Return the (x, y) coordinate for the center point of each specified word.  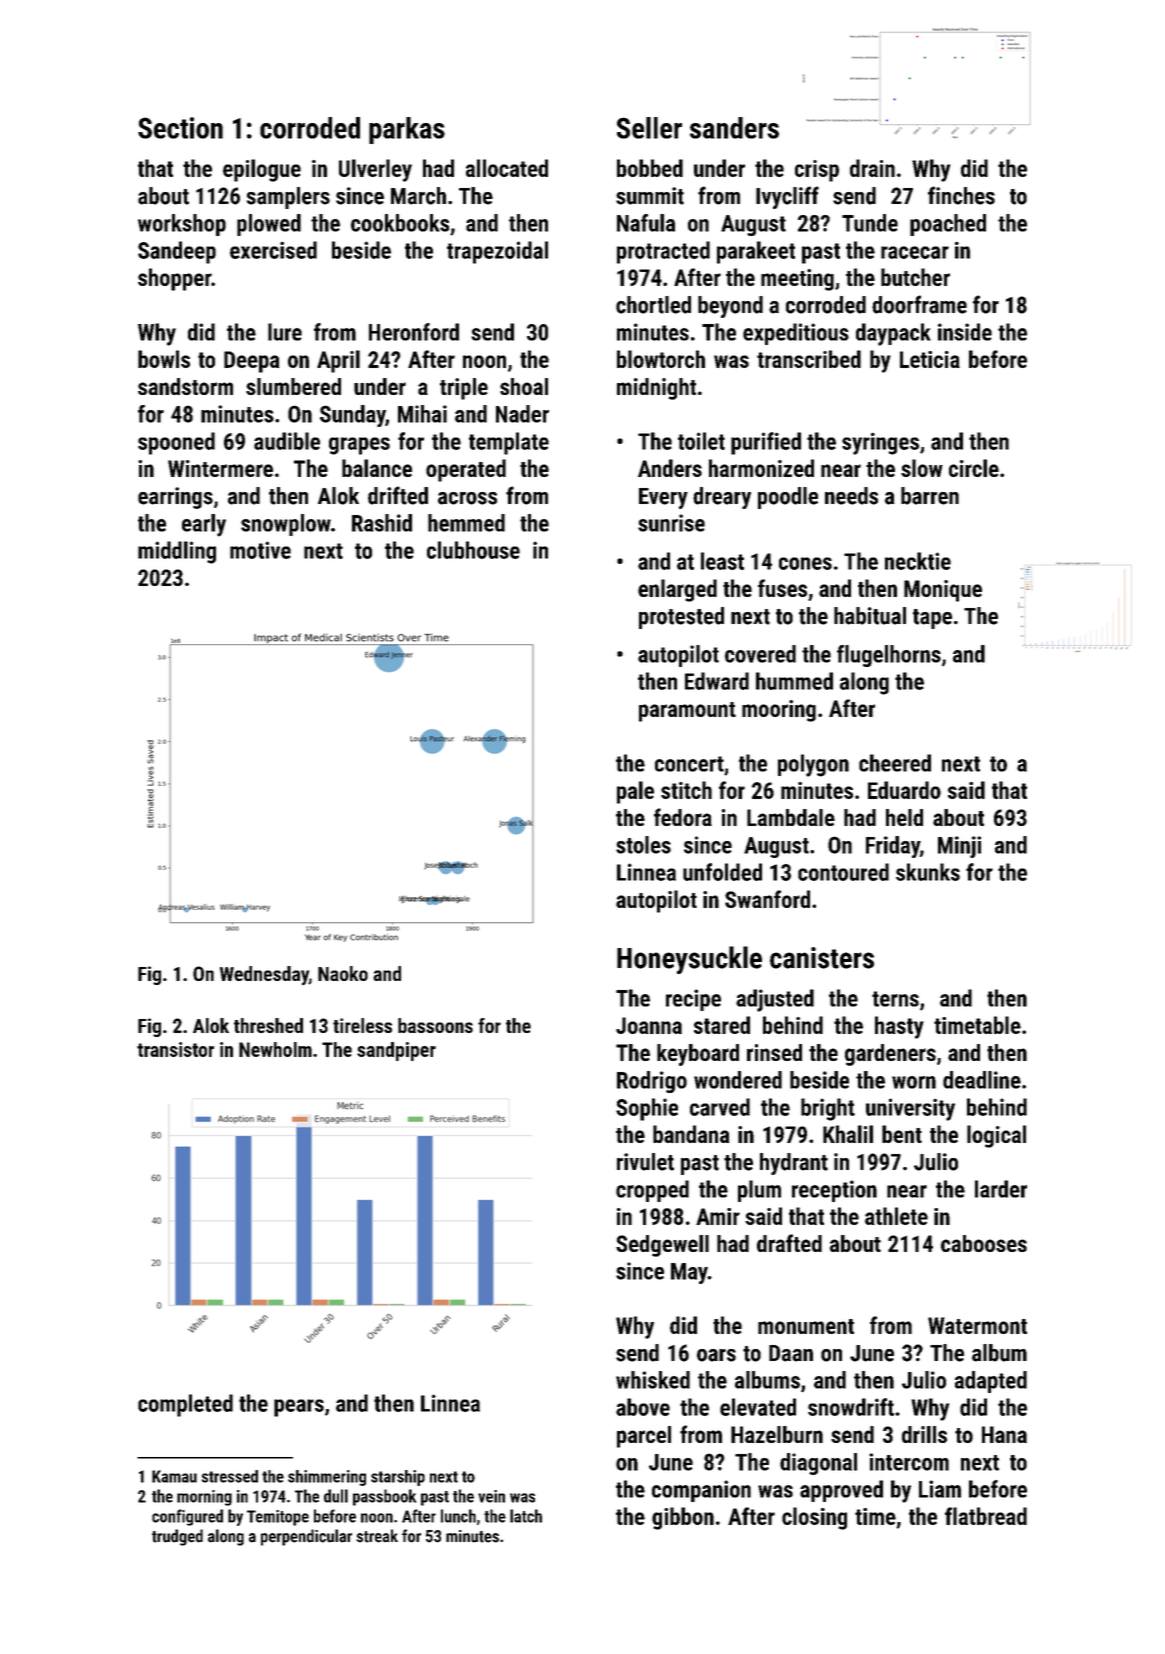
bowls (164, 359)
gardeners (890, 1055)
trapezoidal (497, 252)
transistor (175, 1049)
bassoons (435, 1025)
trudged (177, 1537)
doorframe (919, 304)
